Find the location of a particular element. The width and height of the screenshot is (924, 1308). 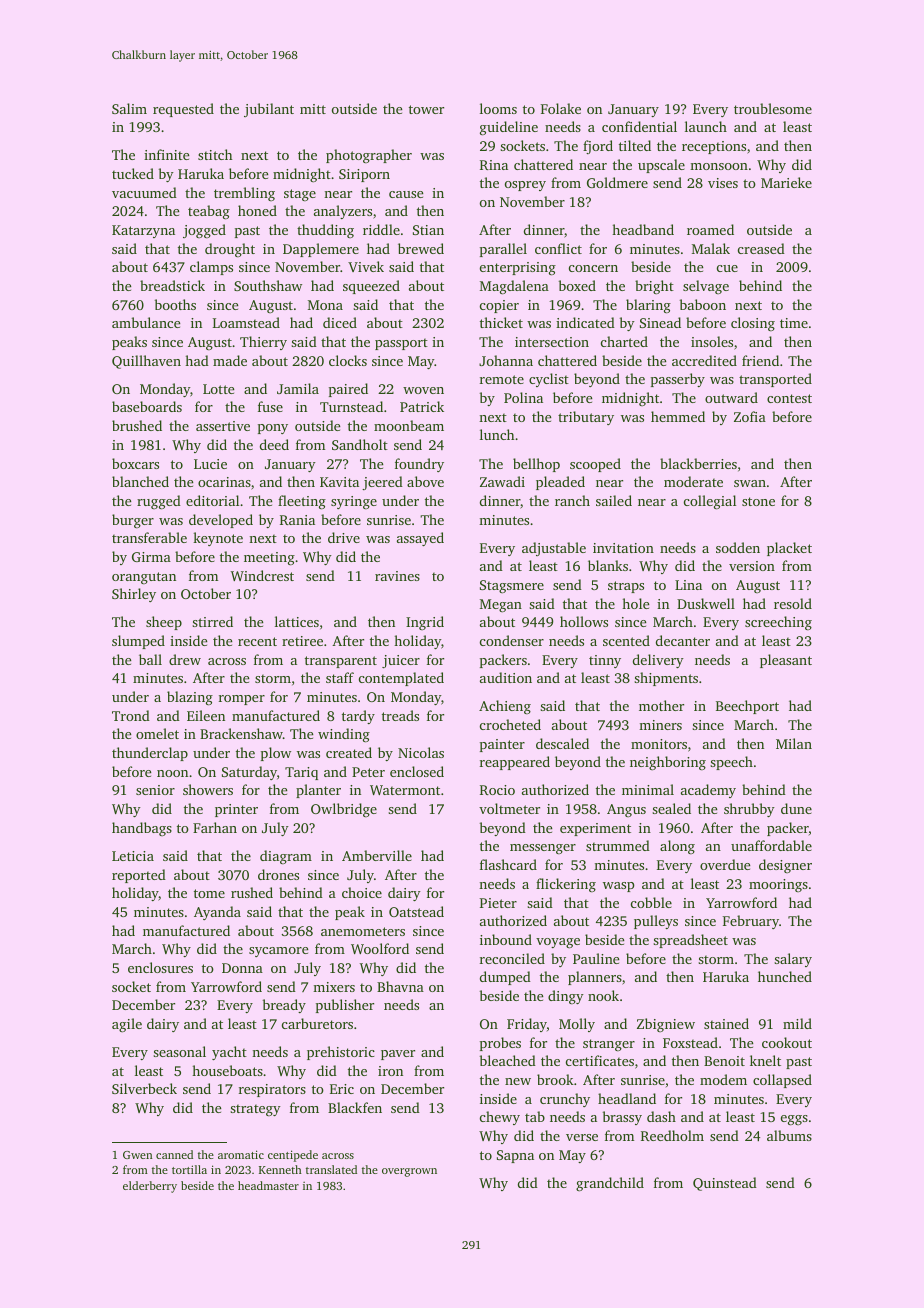

Katarzyna is located at coordinates (143, 231).
